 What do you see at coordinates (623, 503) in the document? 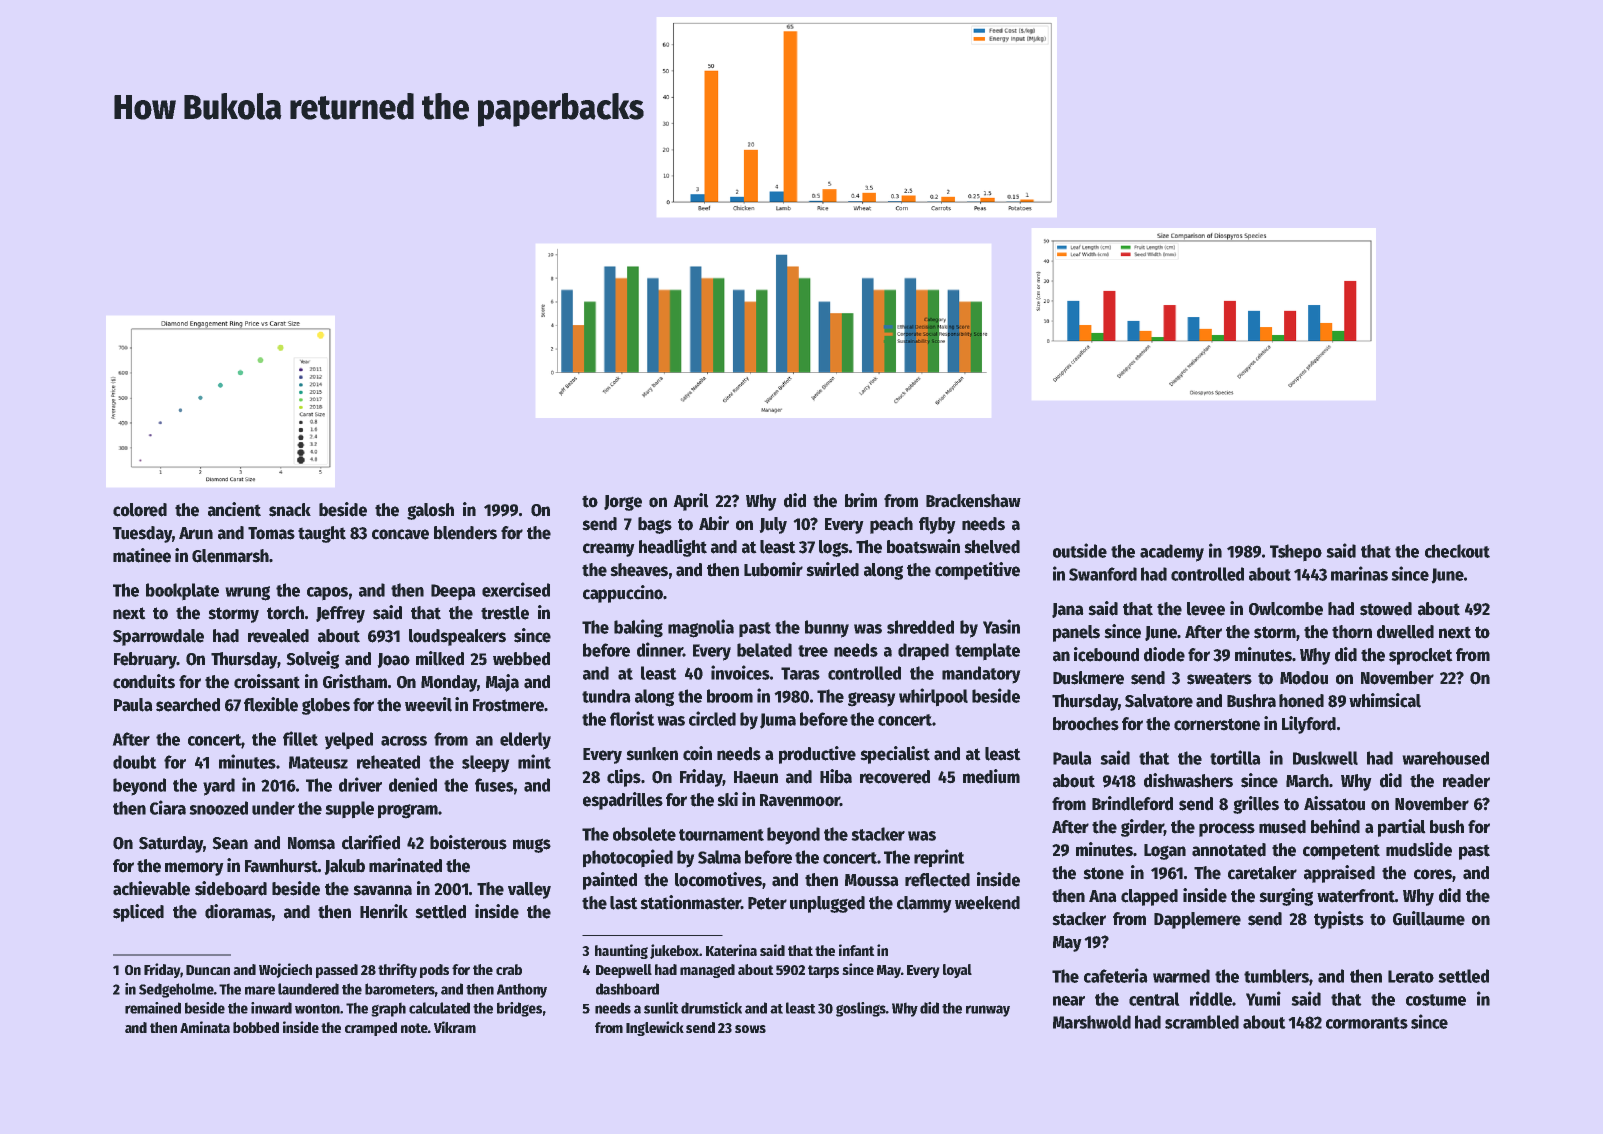
I see `Jorge` at bounding box center [623, 503].
